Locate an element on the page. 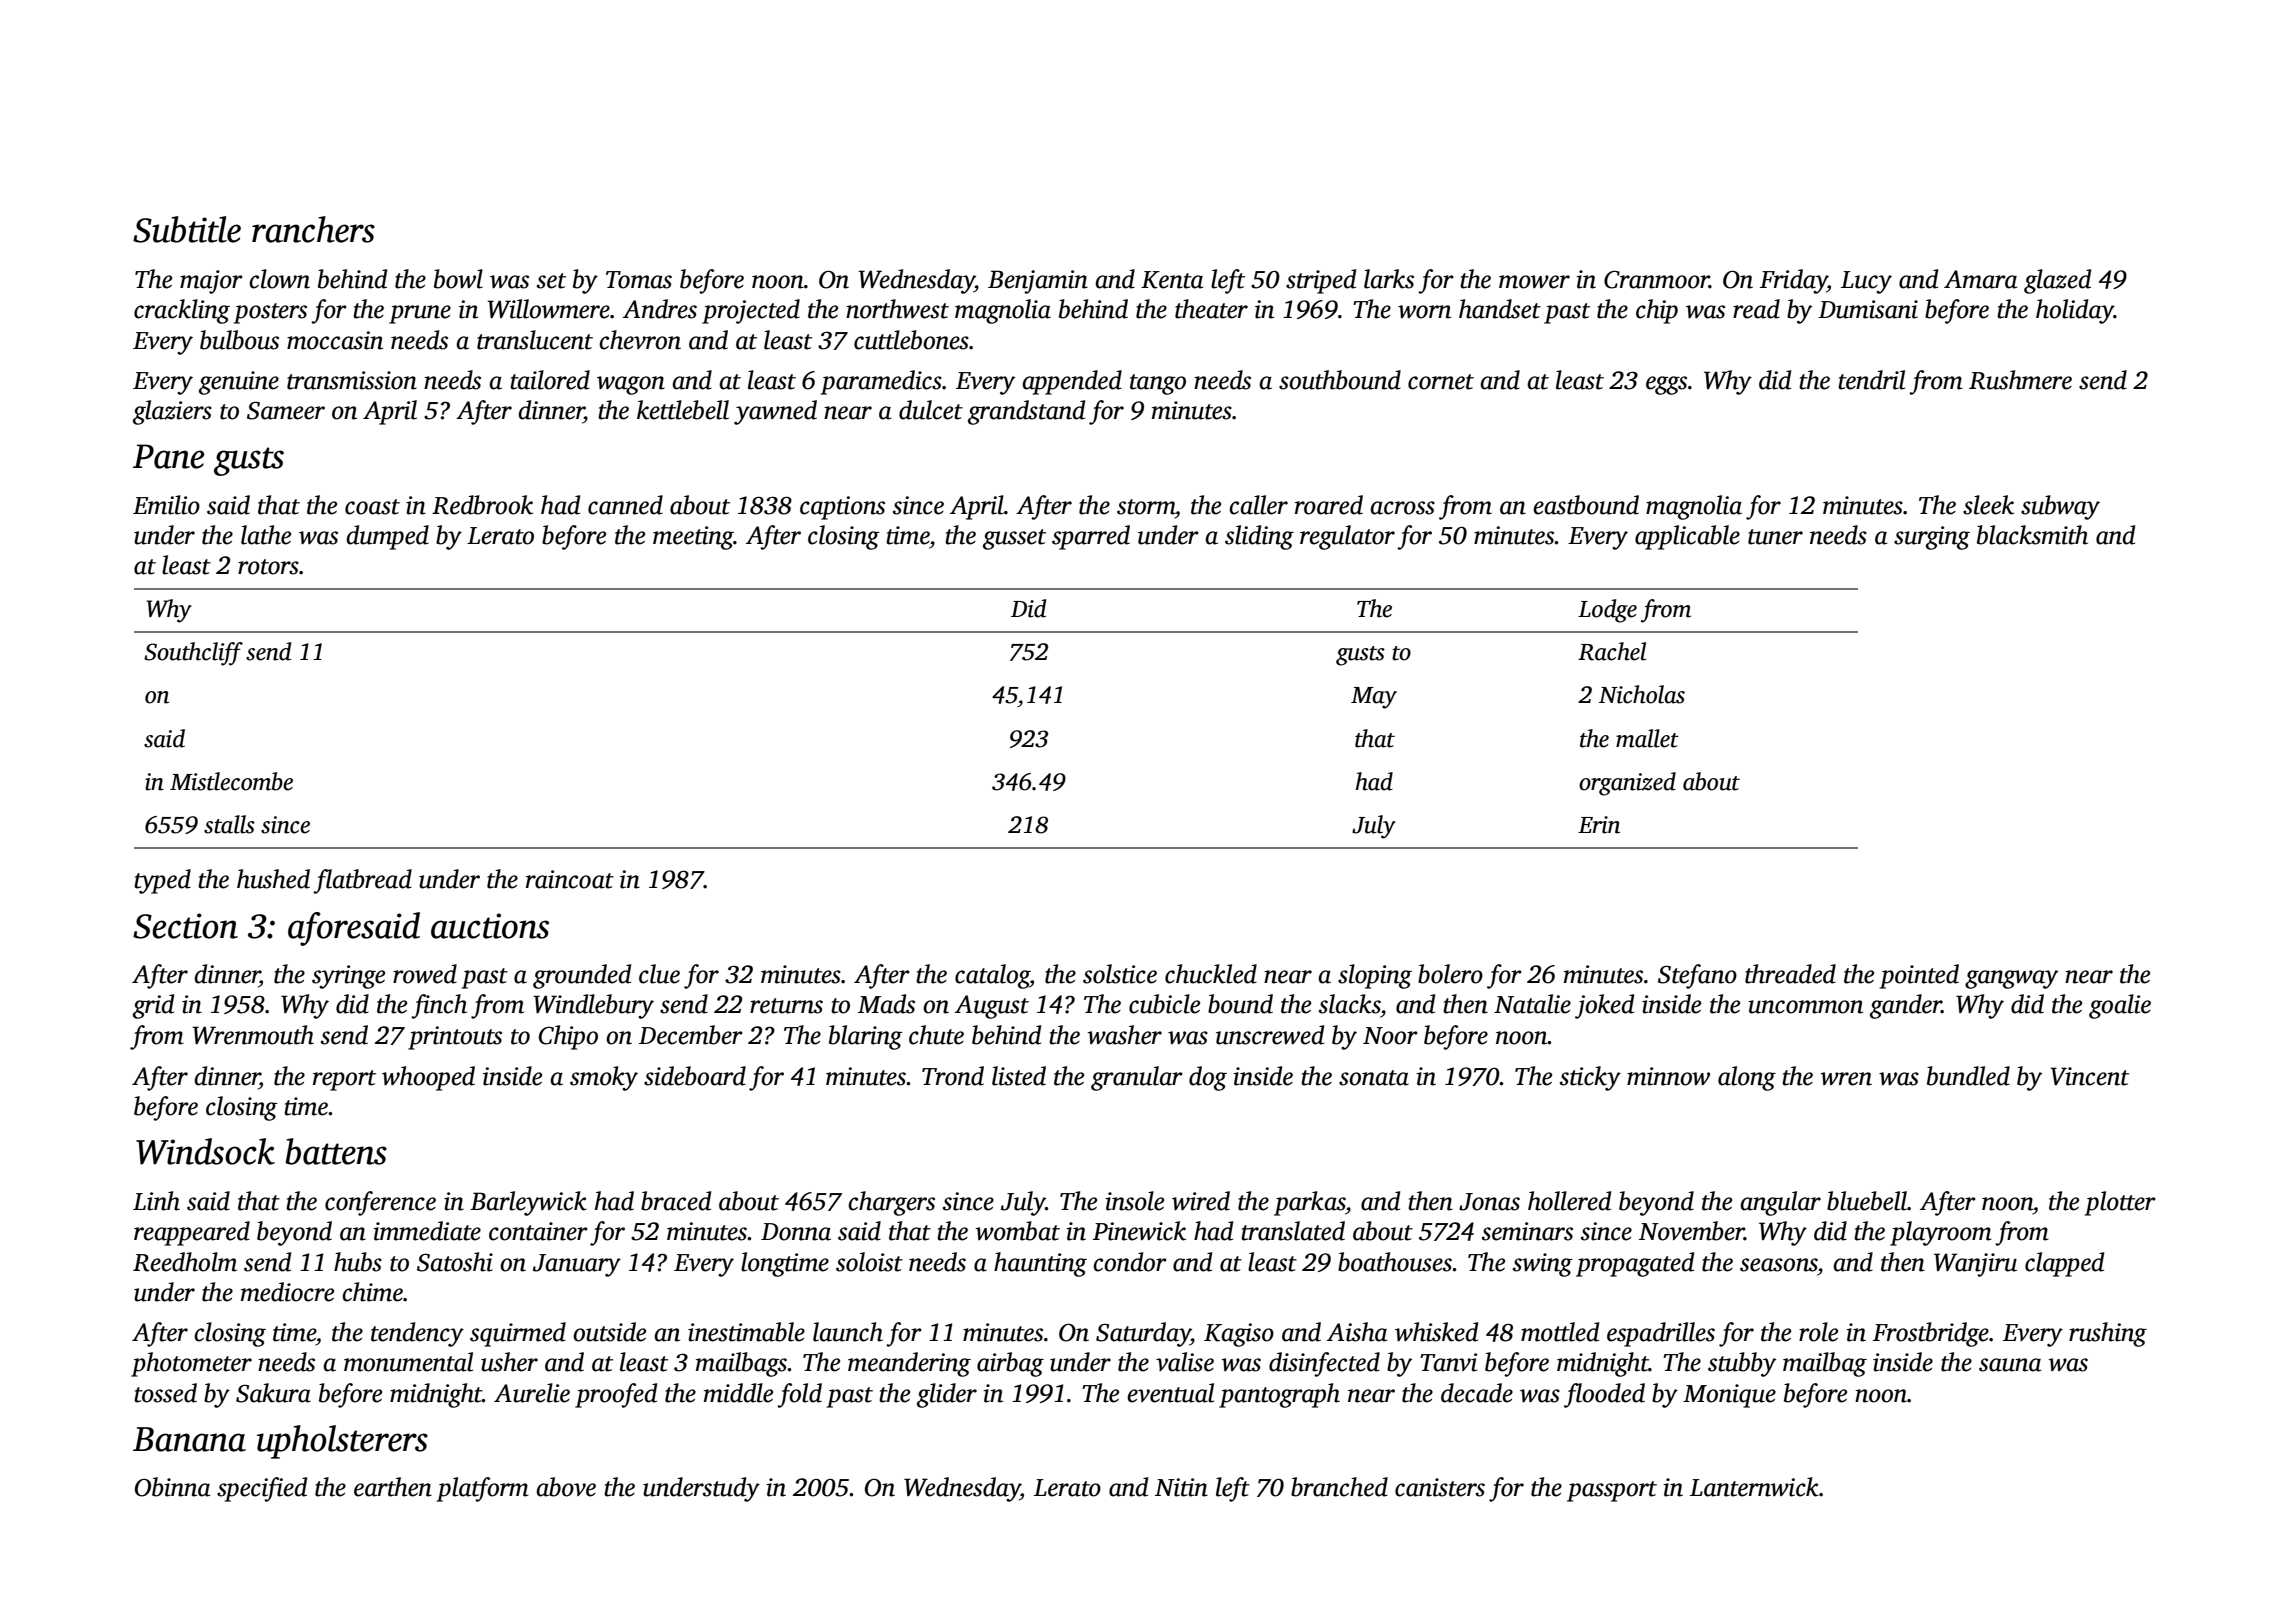 The width and height of the image is (2292, 1620). Kenta is located at coordinates (1172, 280).
